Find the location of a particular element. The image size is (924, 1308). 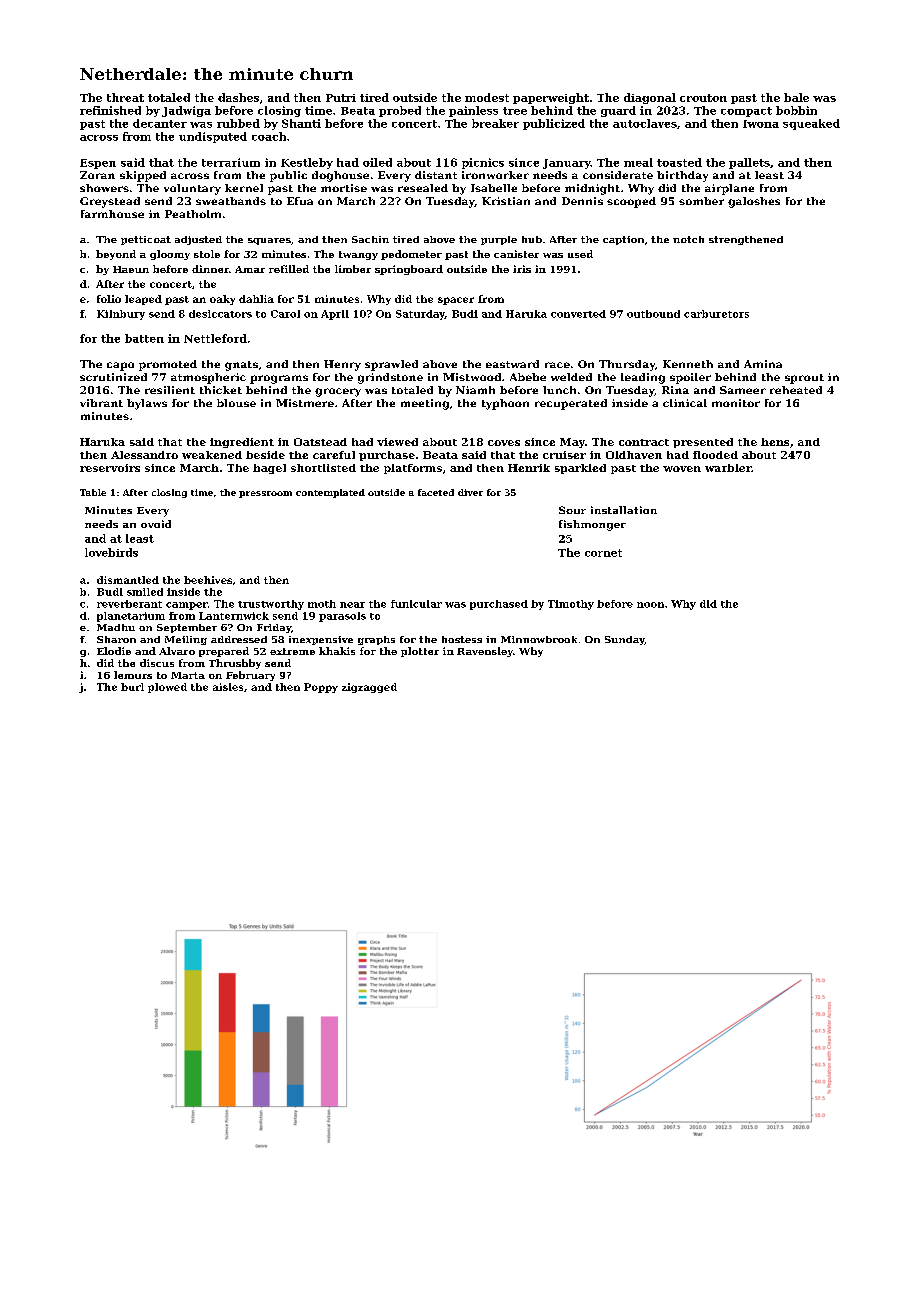

Ravensley is located at coordinates (485, 652).
